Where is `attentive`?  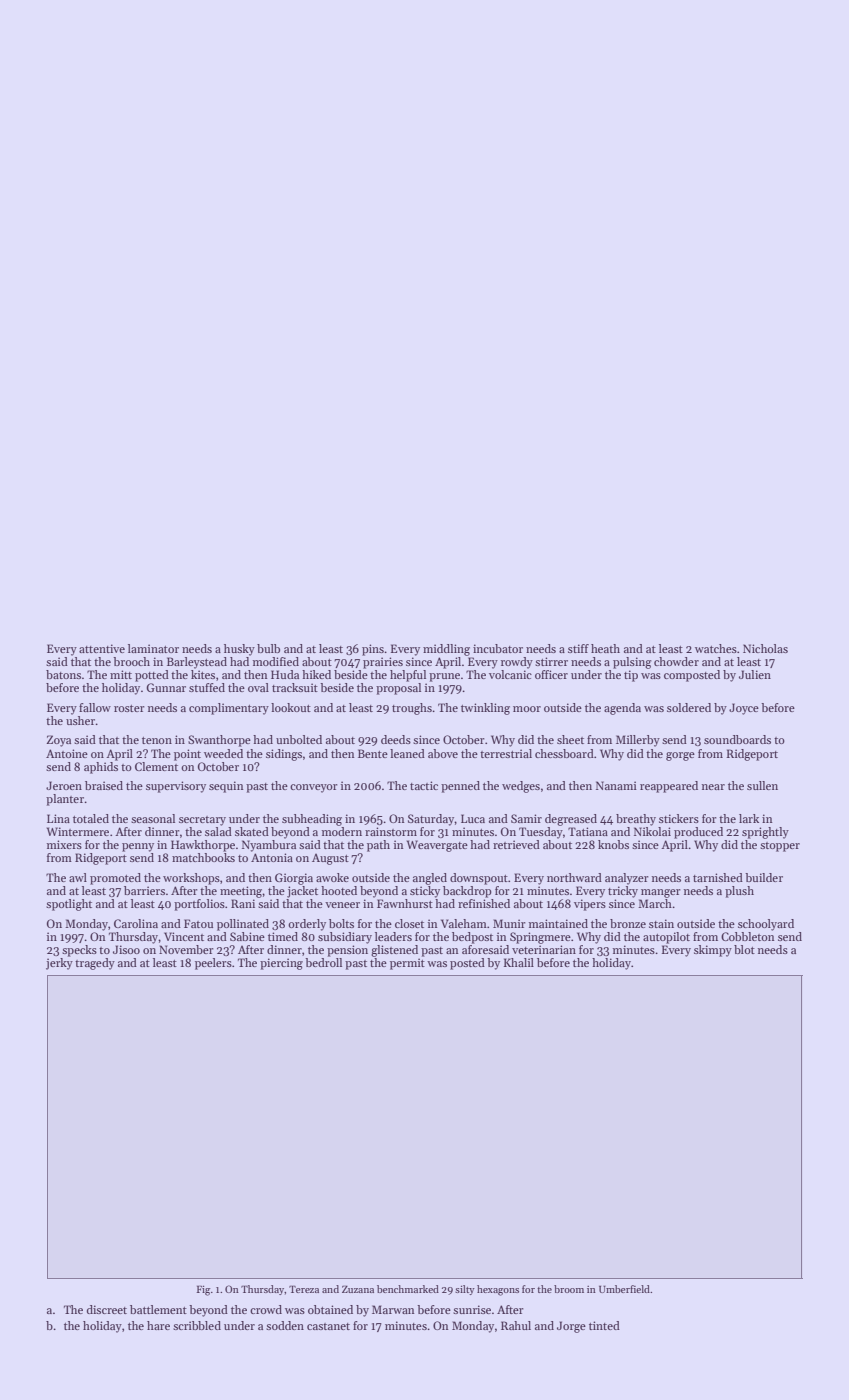 attentive is located at coordinates (102, 648).
